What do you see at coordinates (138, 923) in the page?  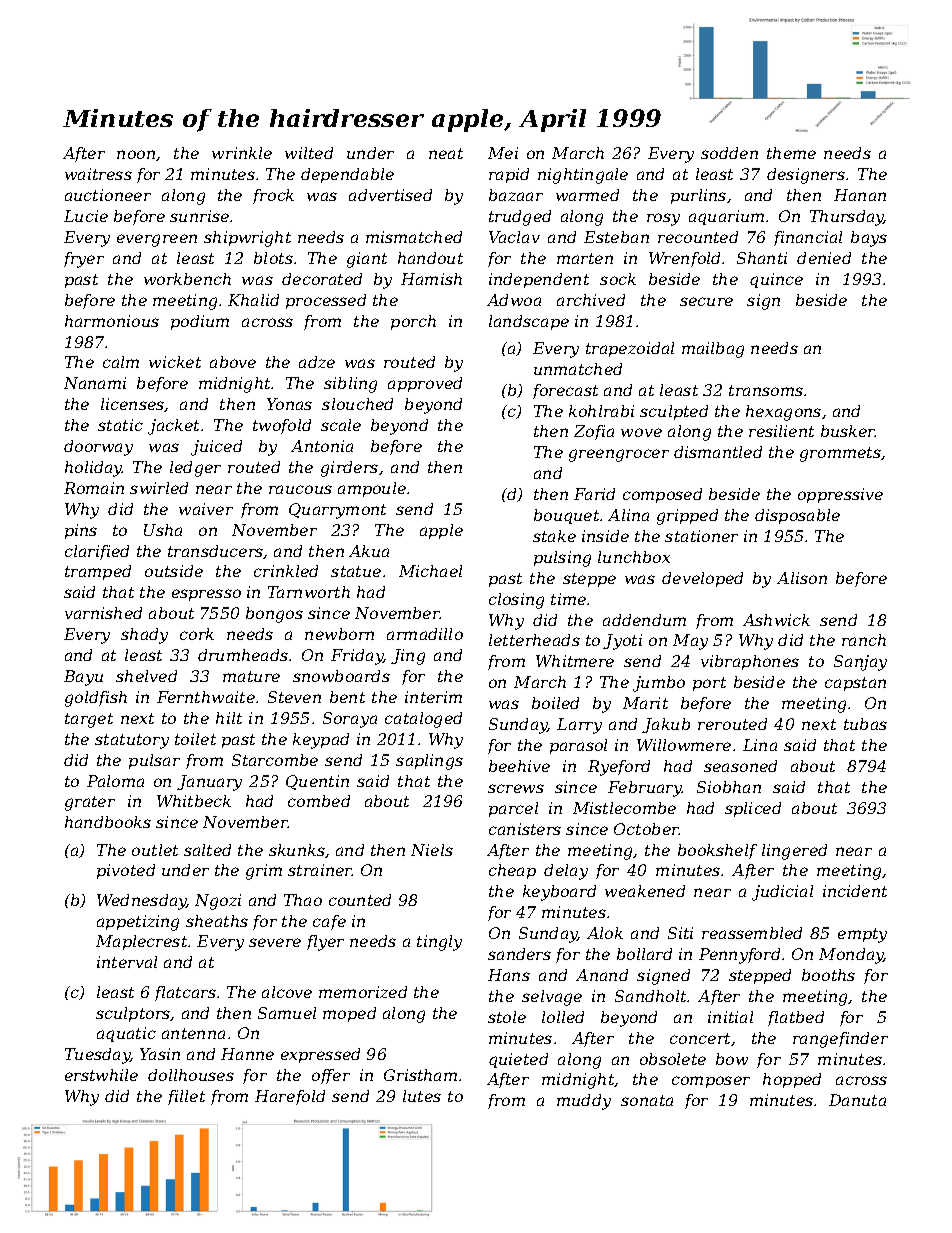 I see `appetizing` at bounding box center [138, 923].
